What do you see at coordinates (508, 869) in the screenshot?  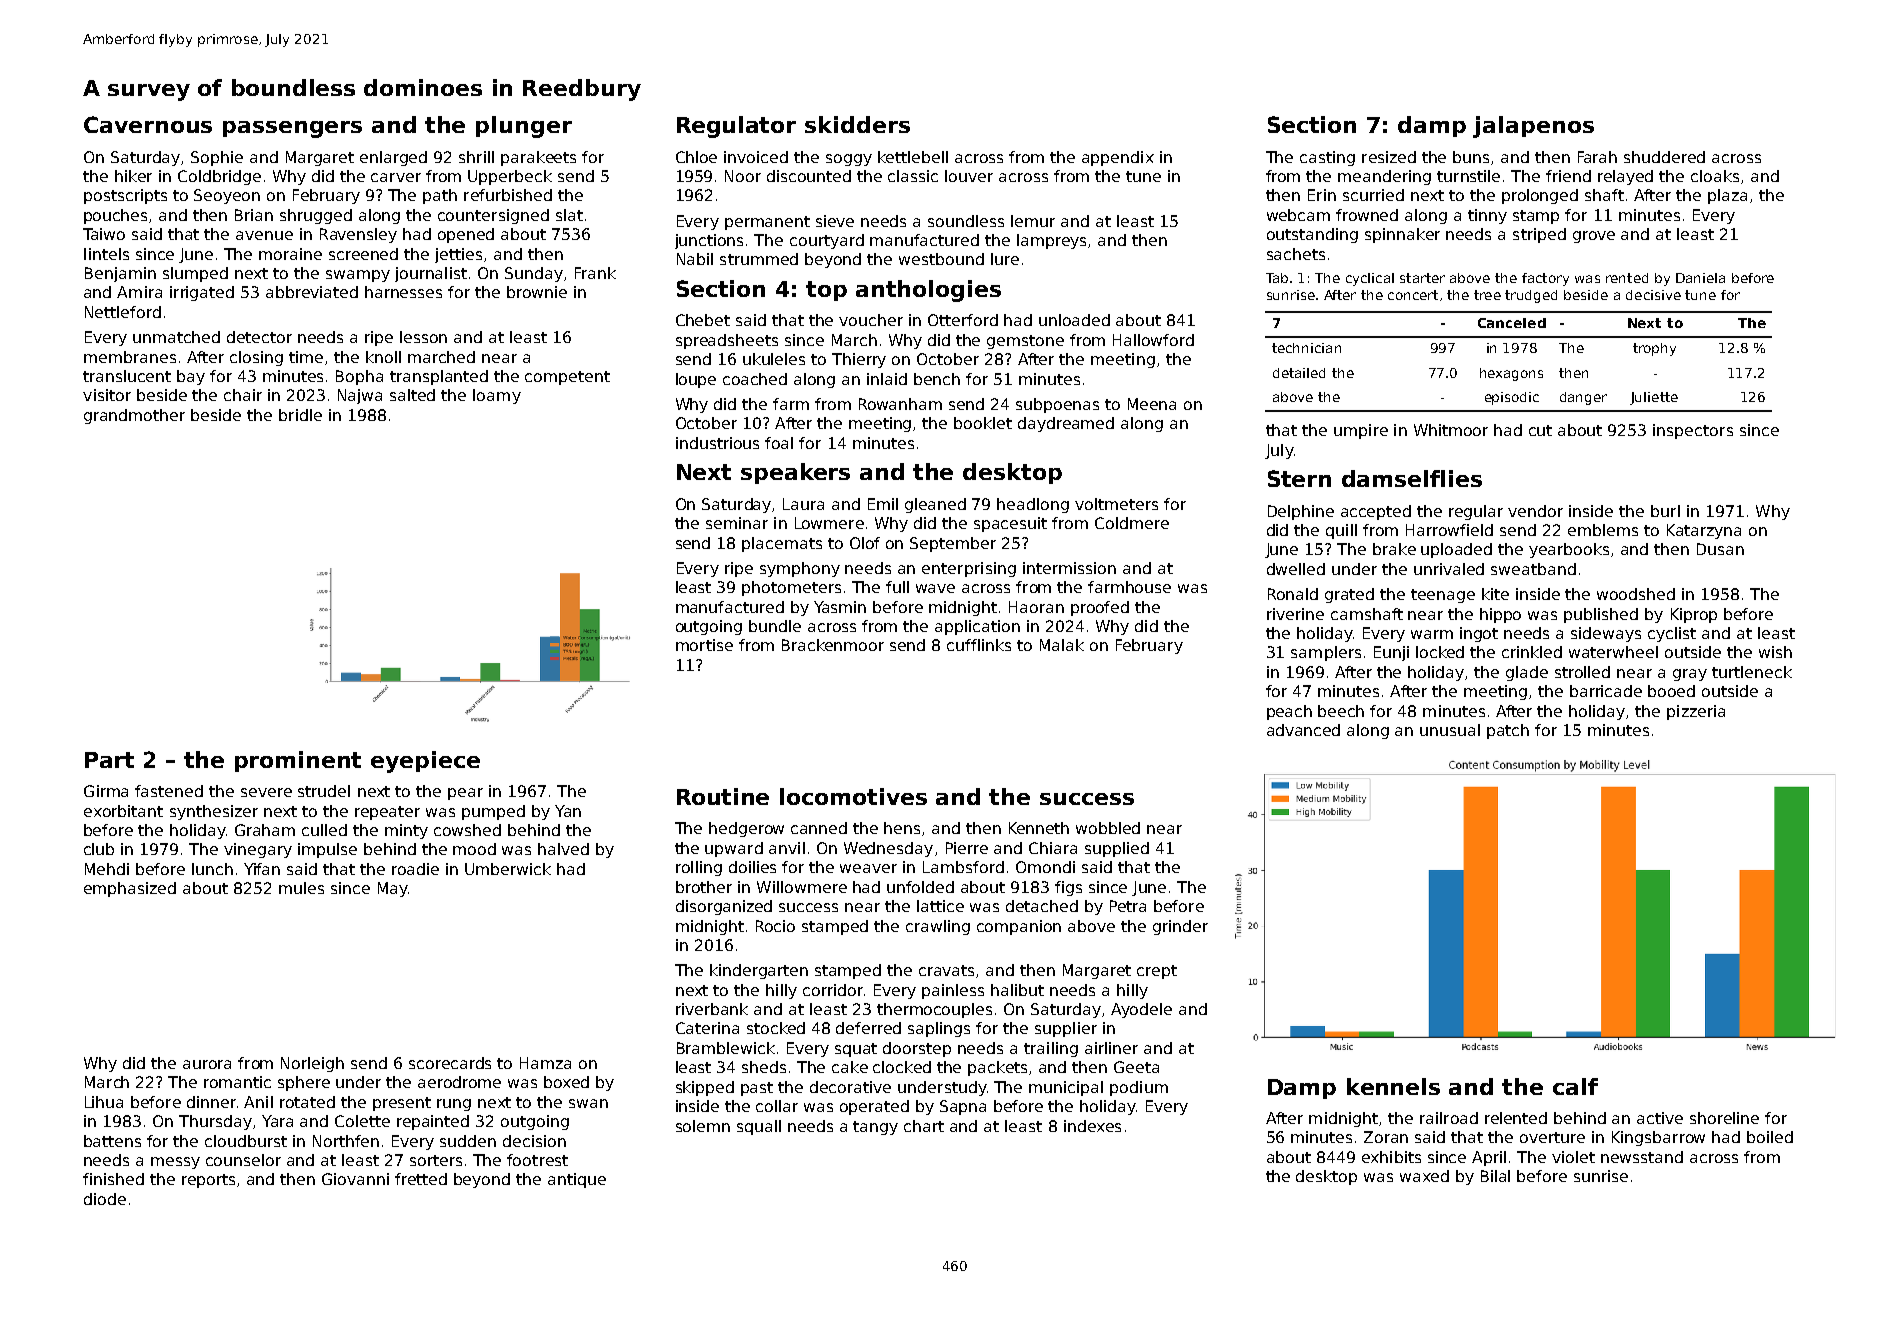 I see `Umberwick` at bounding box center [508, 869].
